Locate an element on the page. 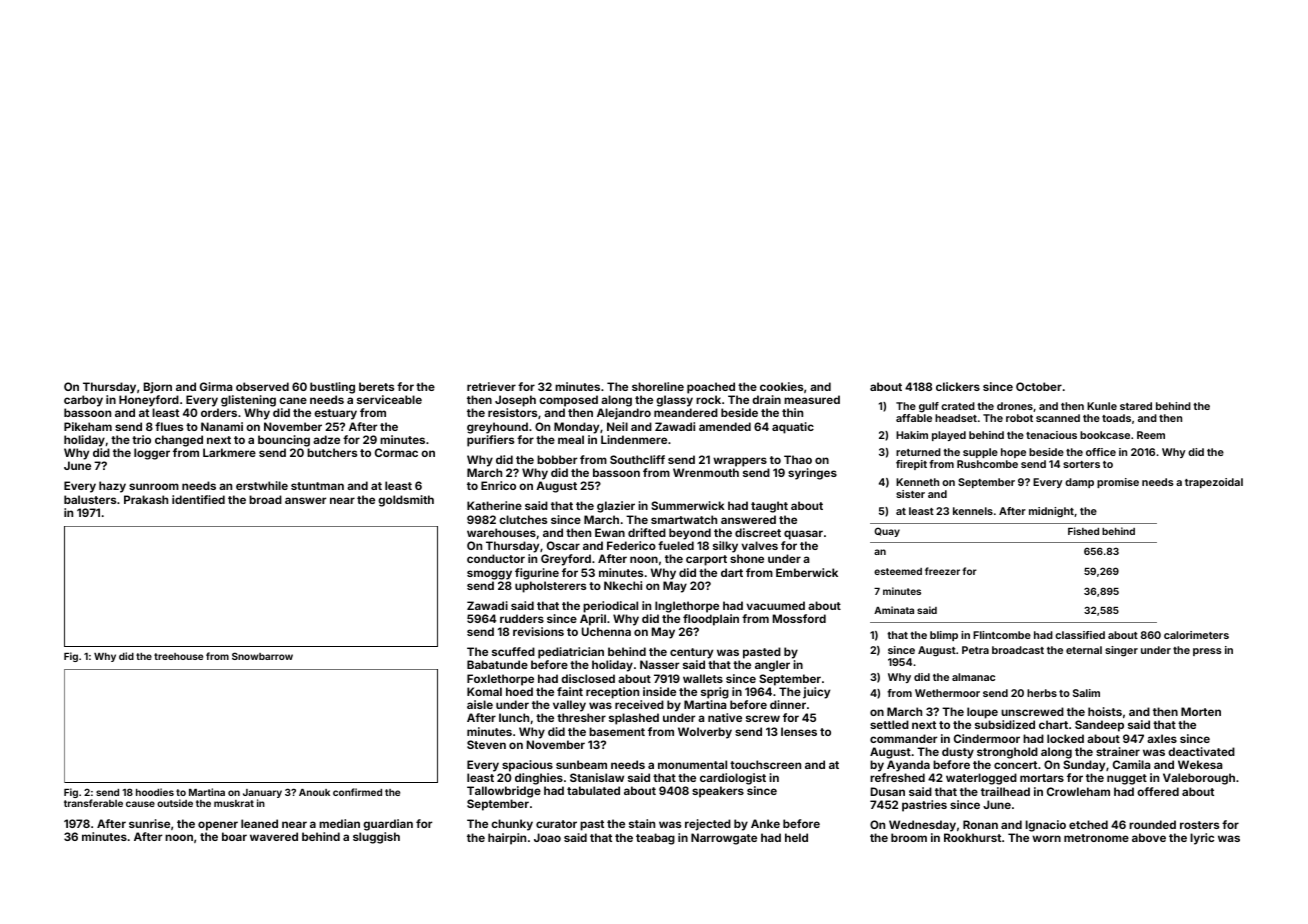 The image size is (1308, 924). sunrise is located at coordinates (149, 823).
